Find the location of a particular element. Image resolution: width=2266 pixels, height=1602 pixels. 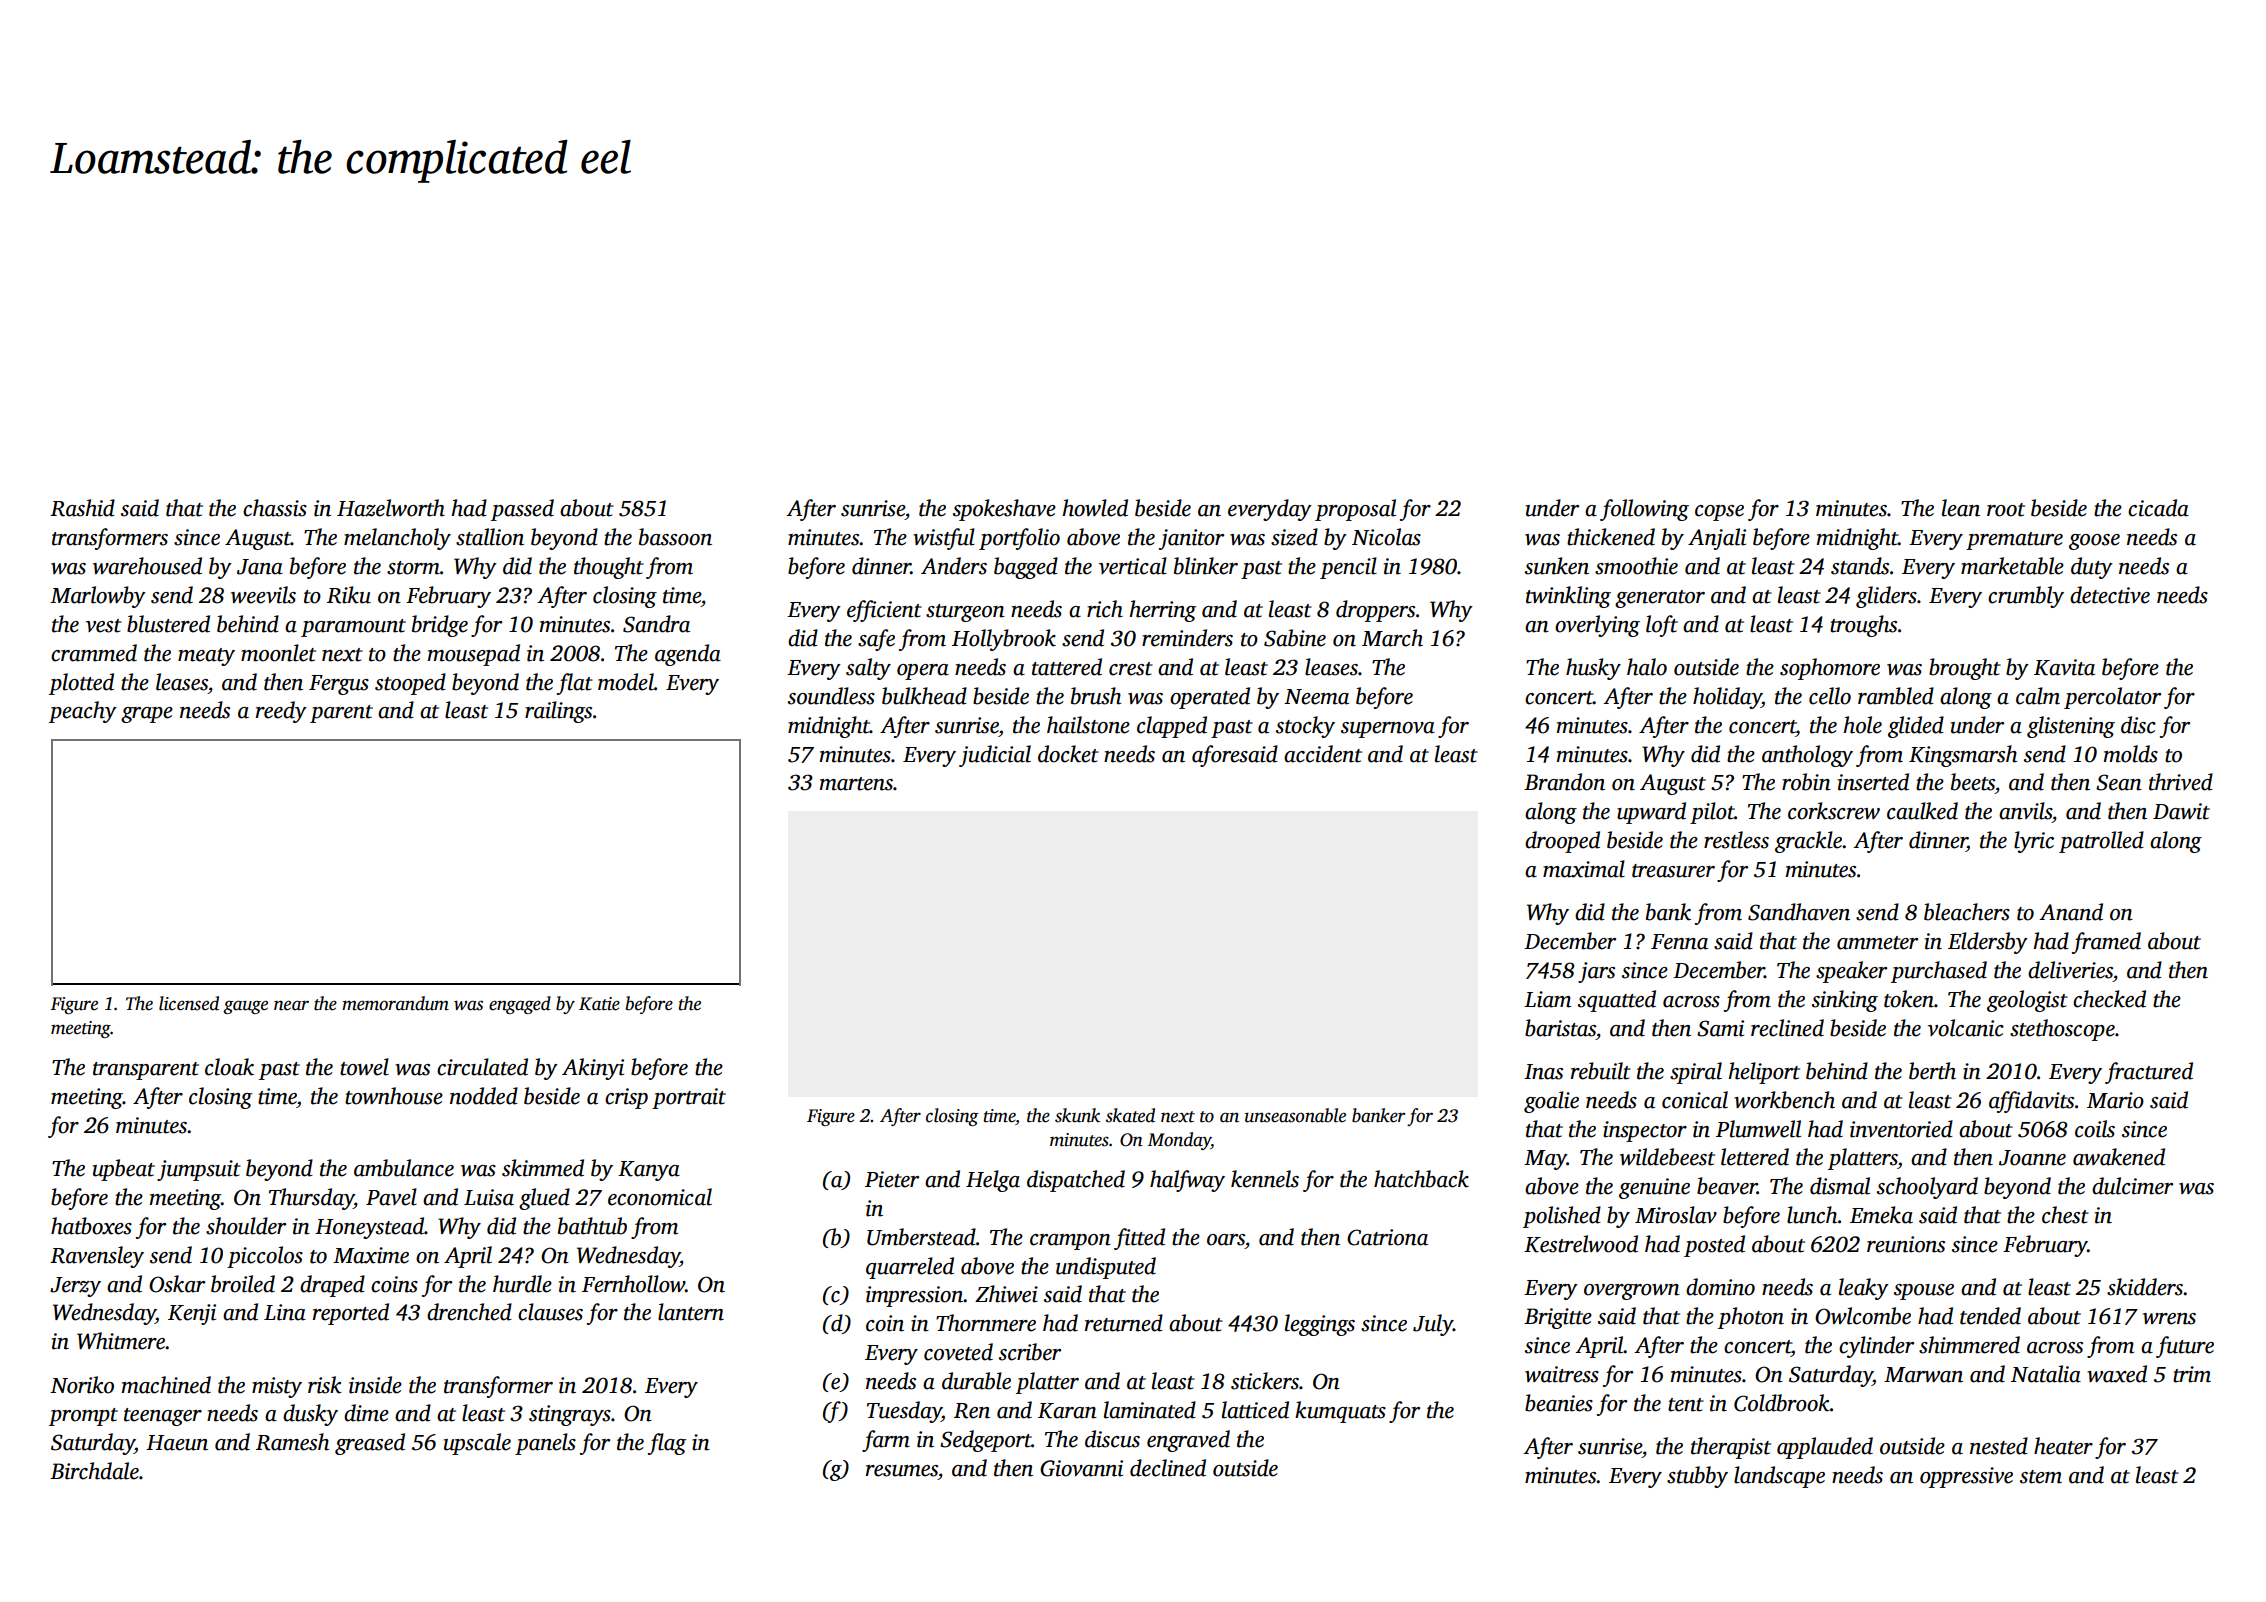

hatboxes is located at coordinates (91, 1226).
